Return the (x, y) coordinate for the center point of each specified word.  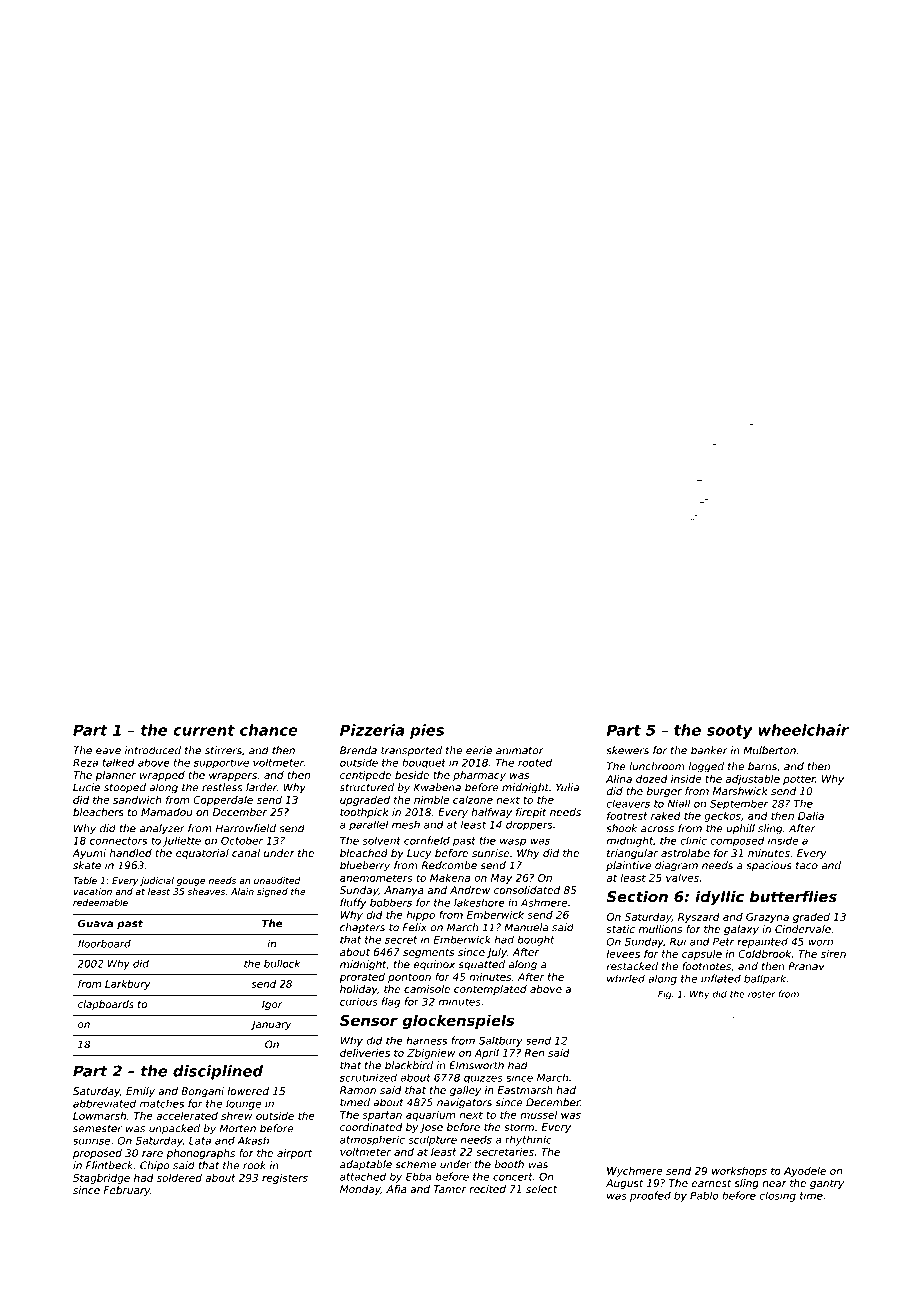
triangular (632, 854)
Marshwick (740, 791)
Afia (396, 1189)
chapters (362, 928)
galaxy (741, 930)
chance (269, 730)
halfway (491, 813)
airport (294, 1154)
